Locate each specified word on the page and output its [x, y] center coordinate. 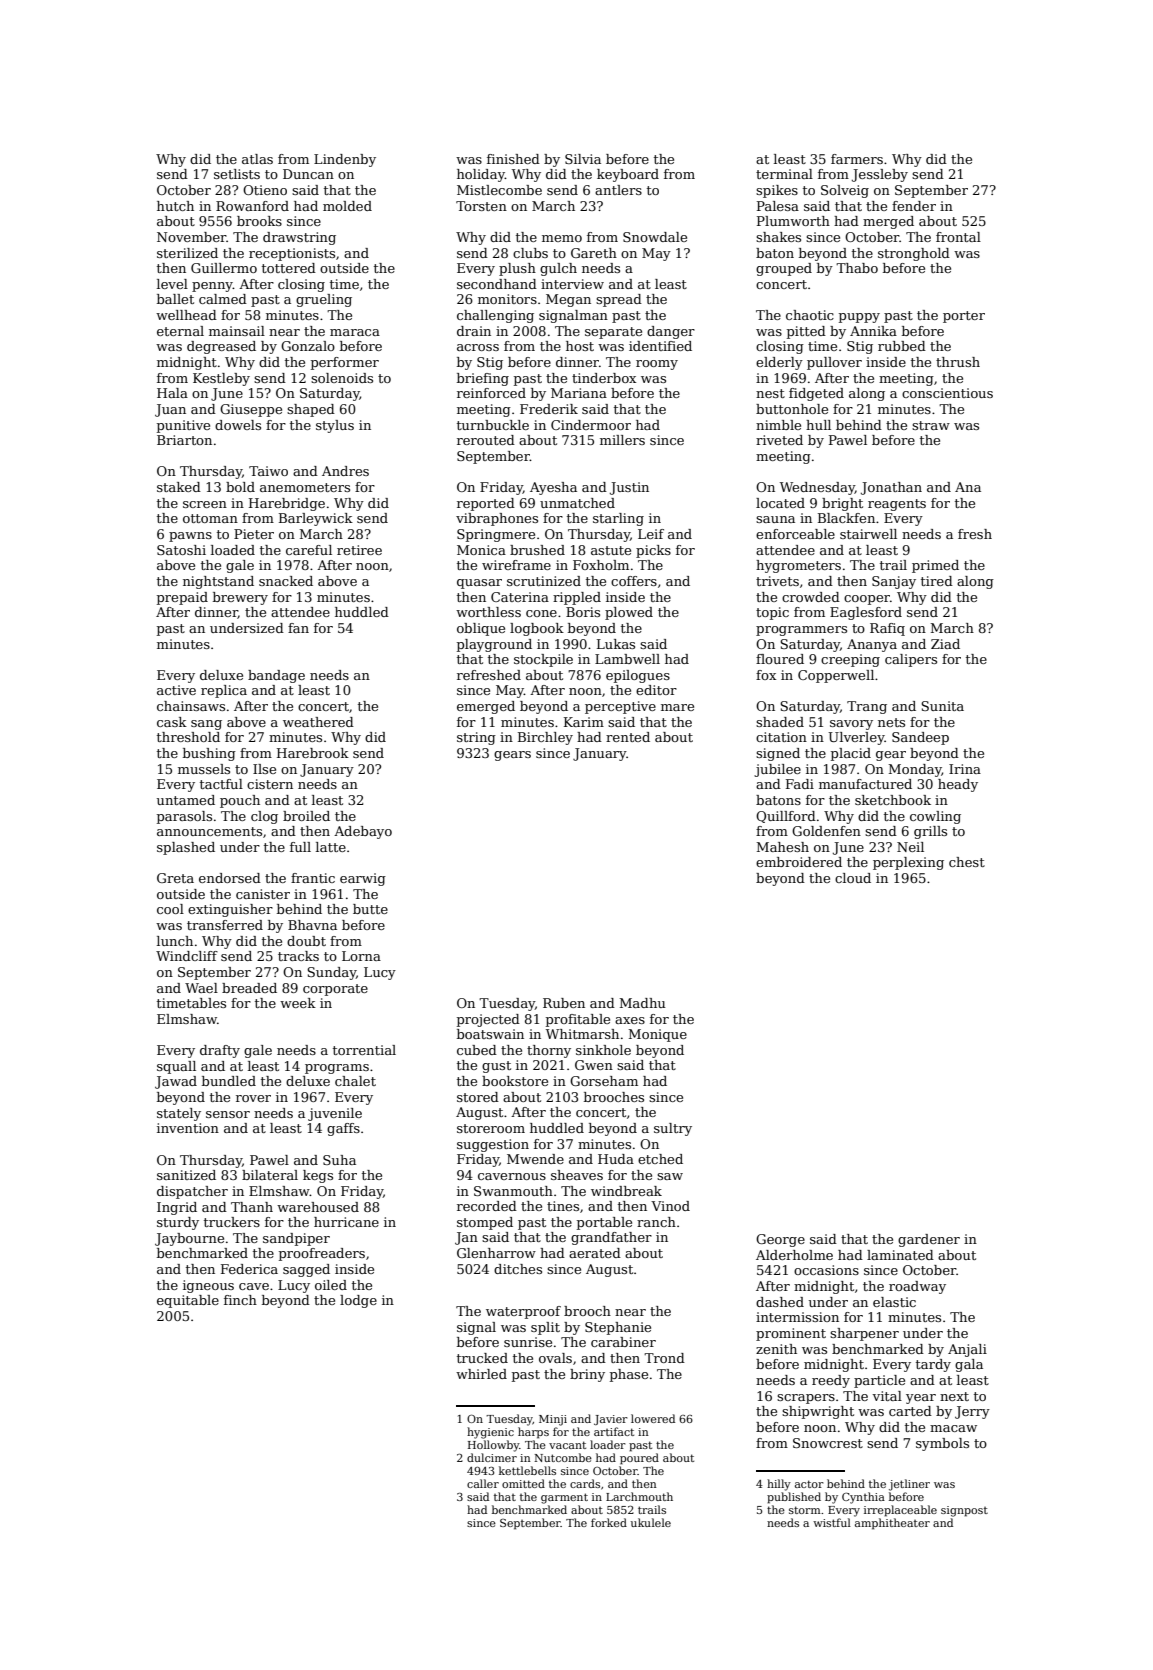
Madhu [643, 1003]
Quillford [786, 817]
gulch [558, 269]
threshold [188, 737]
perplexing [908, 863]
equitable [188, 1301]
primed [935, 566]
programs [337, 1069]
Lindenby [345, 160]
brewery [240, 598]
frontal [958, 237]
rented [628, 737]
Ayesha [553, 488]
